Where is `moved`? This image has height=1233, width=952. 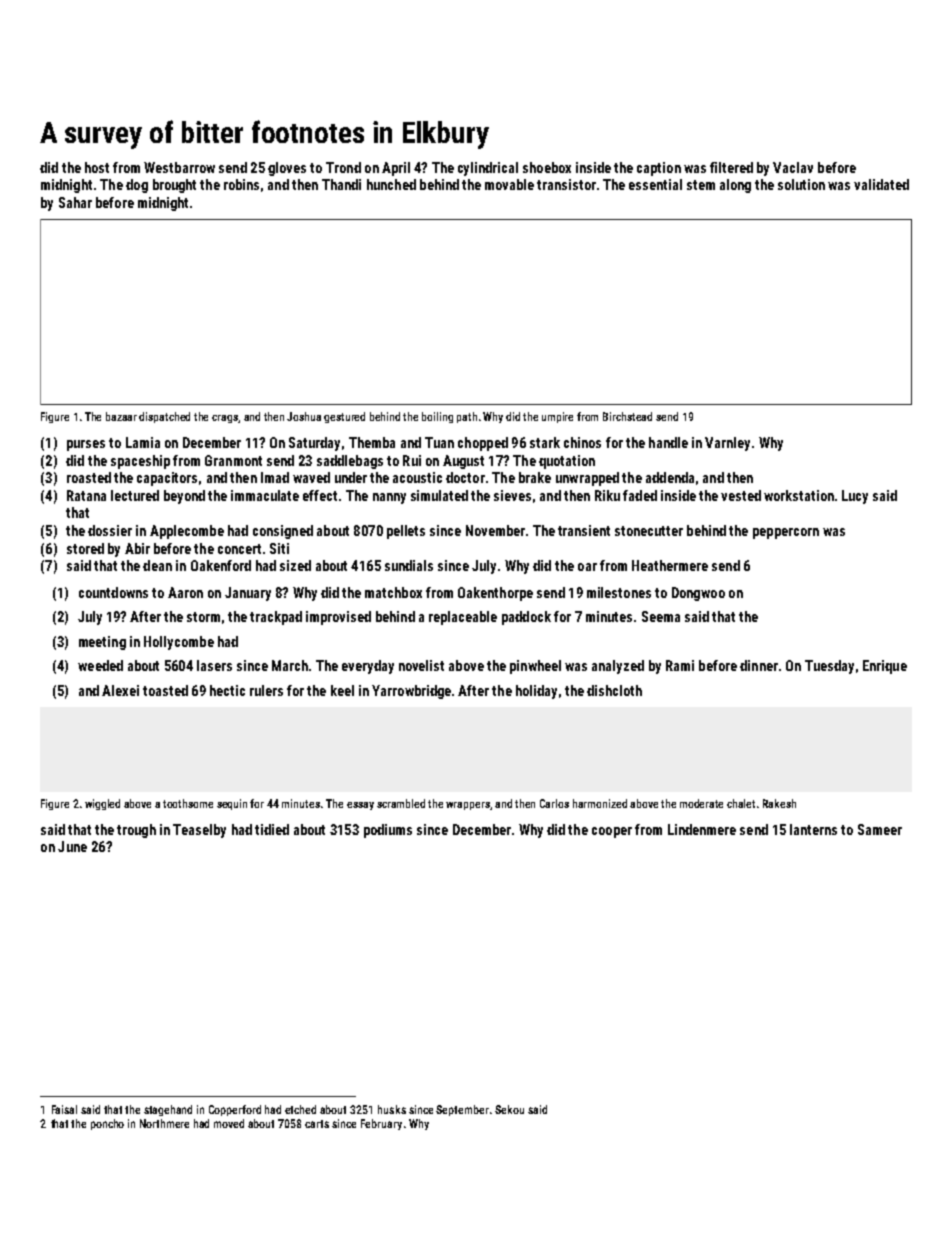
moved is located at coordinates (229, 1123).
